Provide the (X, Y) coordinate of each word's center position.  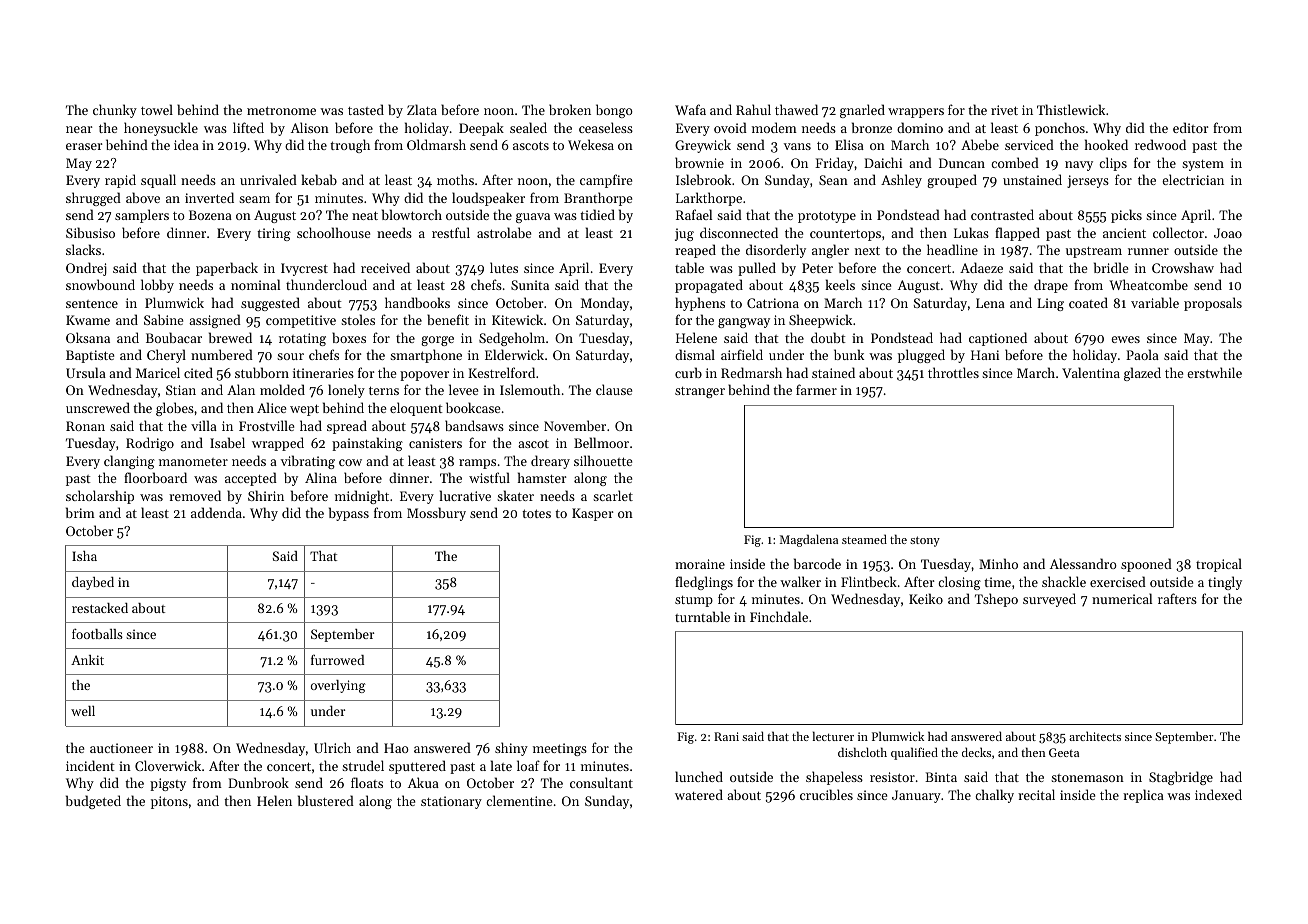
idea (186, 144)
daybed (93, 583)
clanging (129, 462)
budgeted (93, 802)
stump (694, 601)
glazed (1142, 374)
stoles (358, 319)
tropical (1219, 565)
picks (1126, 216)
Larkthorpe (709, 199)
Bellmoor (601, 442)
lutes (504, 267)
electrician (1193, 179)
